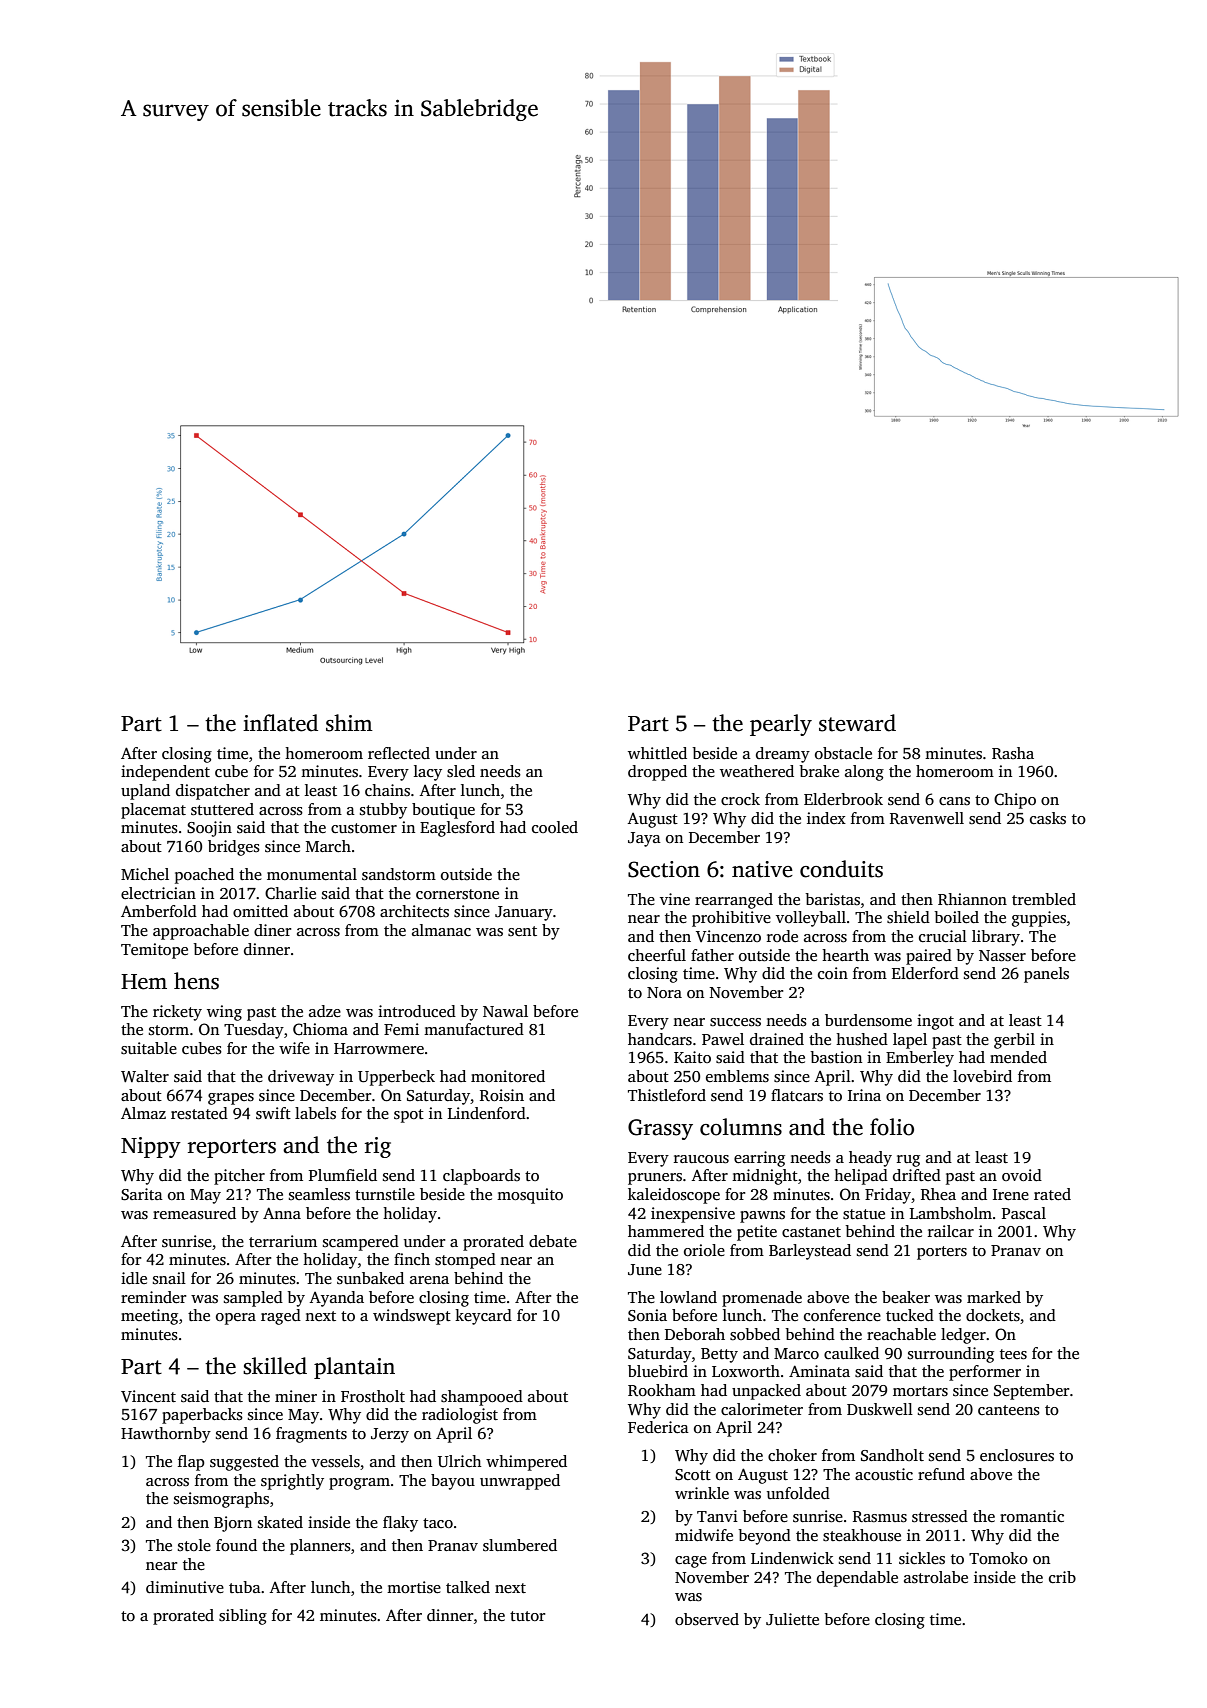 Image resolution: width=1207 pixels, height=1708 pixels. What do you see at coordinates (1022, 1175) in the page?
I see `ovoid` at bounding box center [1022, 1175].
